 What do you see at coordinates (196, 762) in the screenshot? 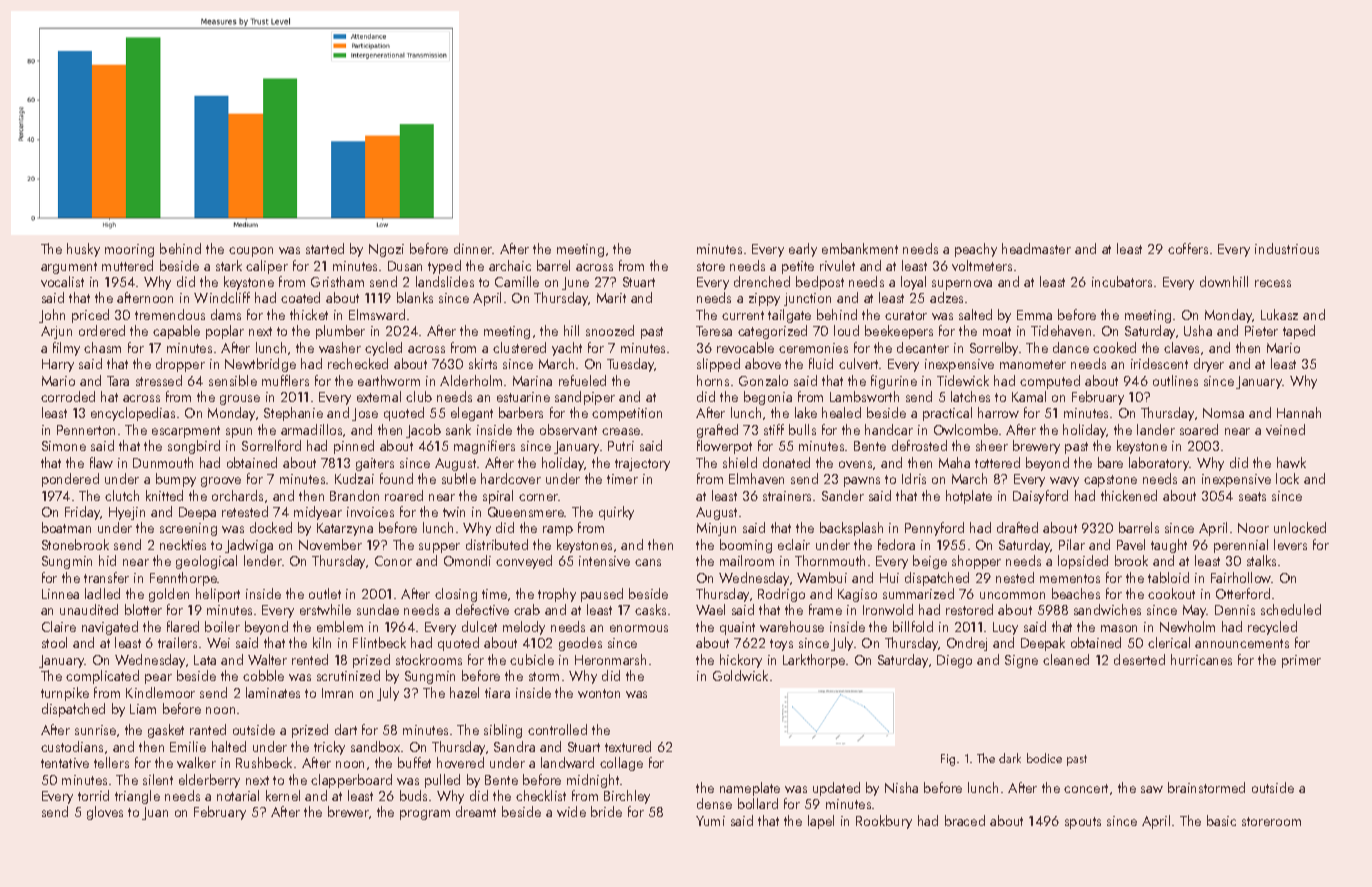
I see `walker` at bounding box center [196, 762].
